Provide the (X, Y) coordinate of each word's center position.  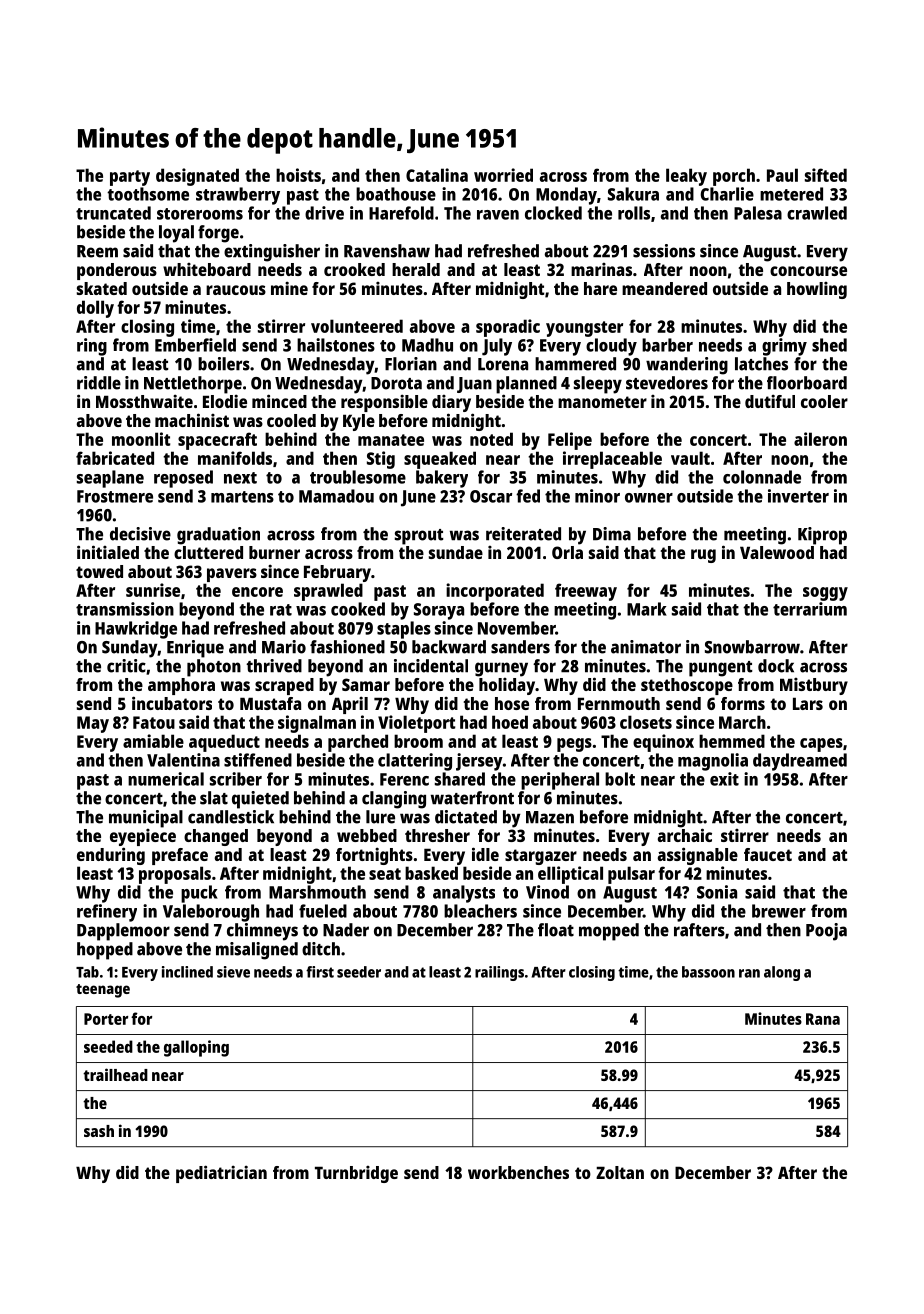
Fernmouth (619, 703)
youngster (584, 329)
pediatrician (221, 1174)
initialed (108, 552)
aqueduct (224, 743)
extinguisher (272, 253)
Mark (647, 609)
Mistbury (814, 686)
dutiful (770, 401)
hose (512, 703)
